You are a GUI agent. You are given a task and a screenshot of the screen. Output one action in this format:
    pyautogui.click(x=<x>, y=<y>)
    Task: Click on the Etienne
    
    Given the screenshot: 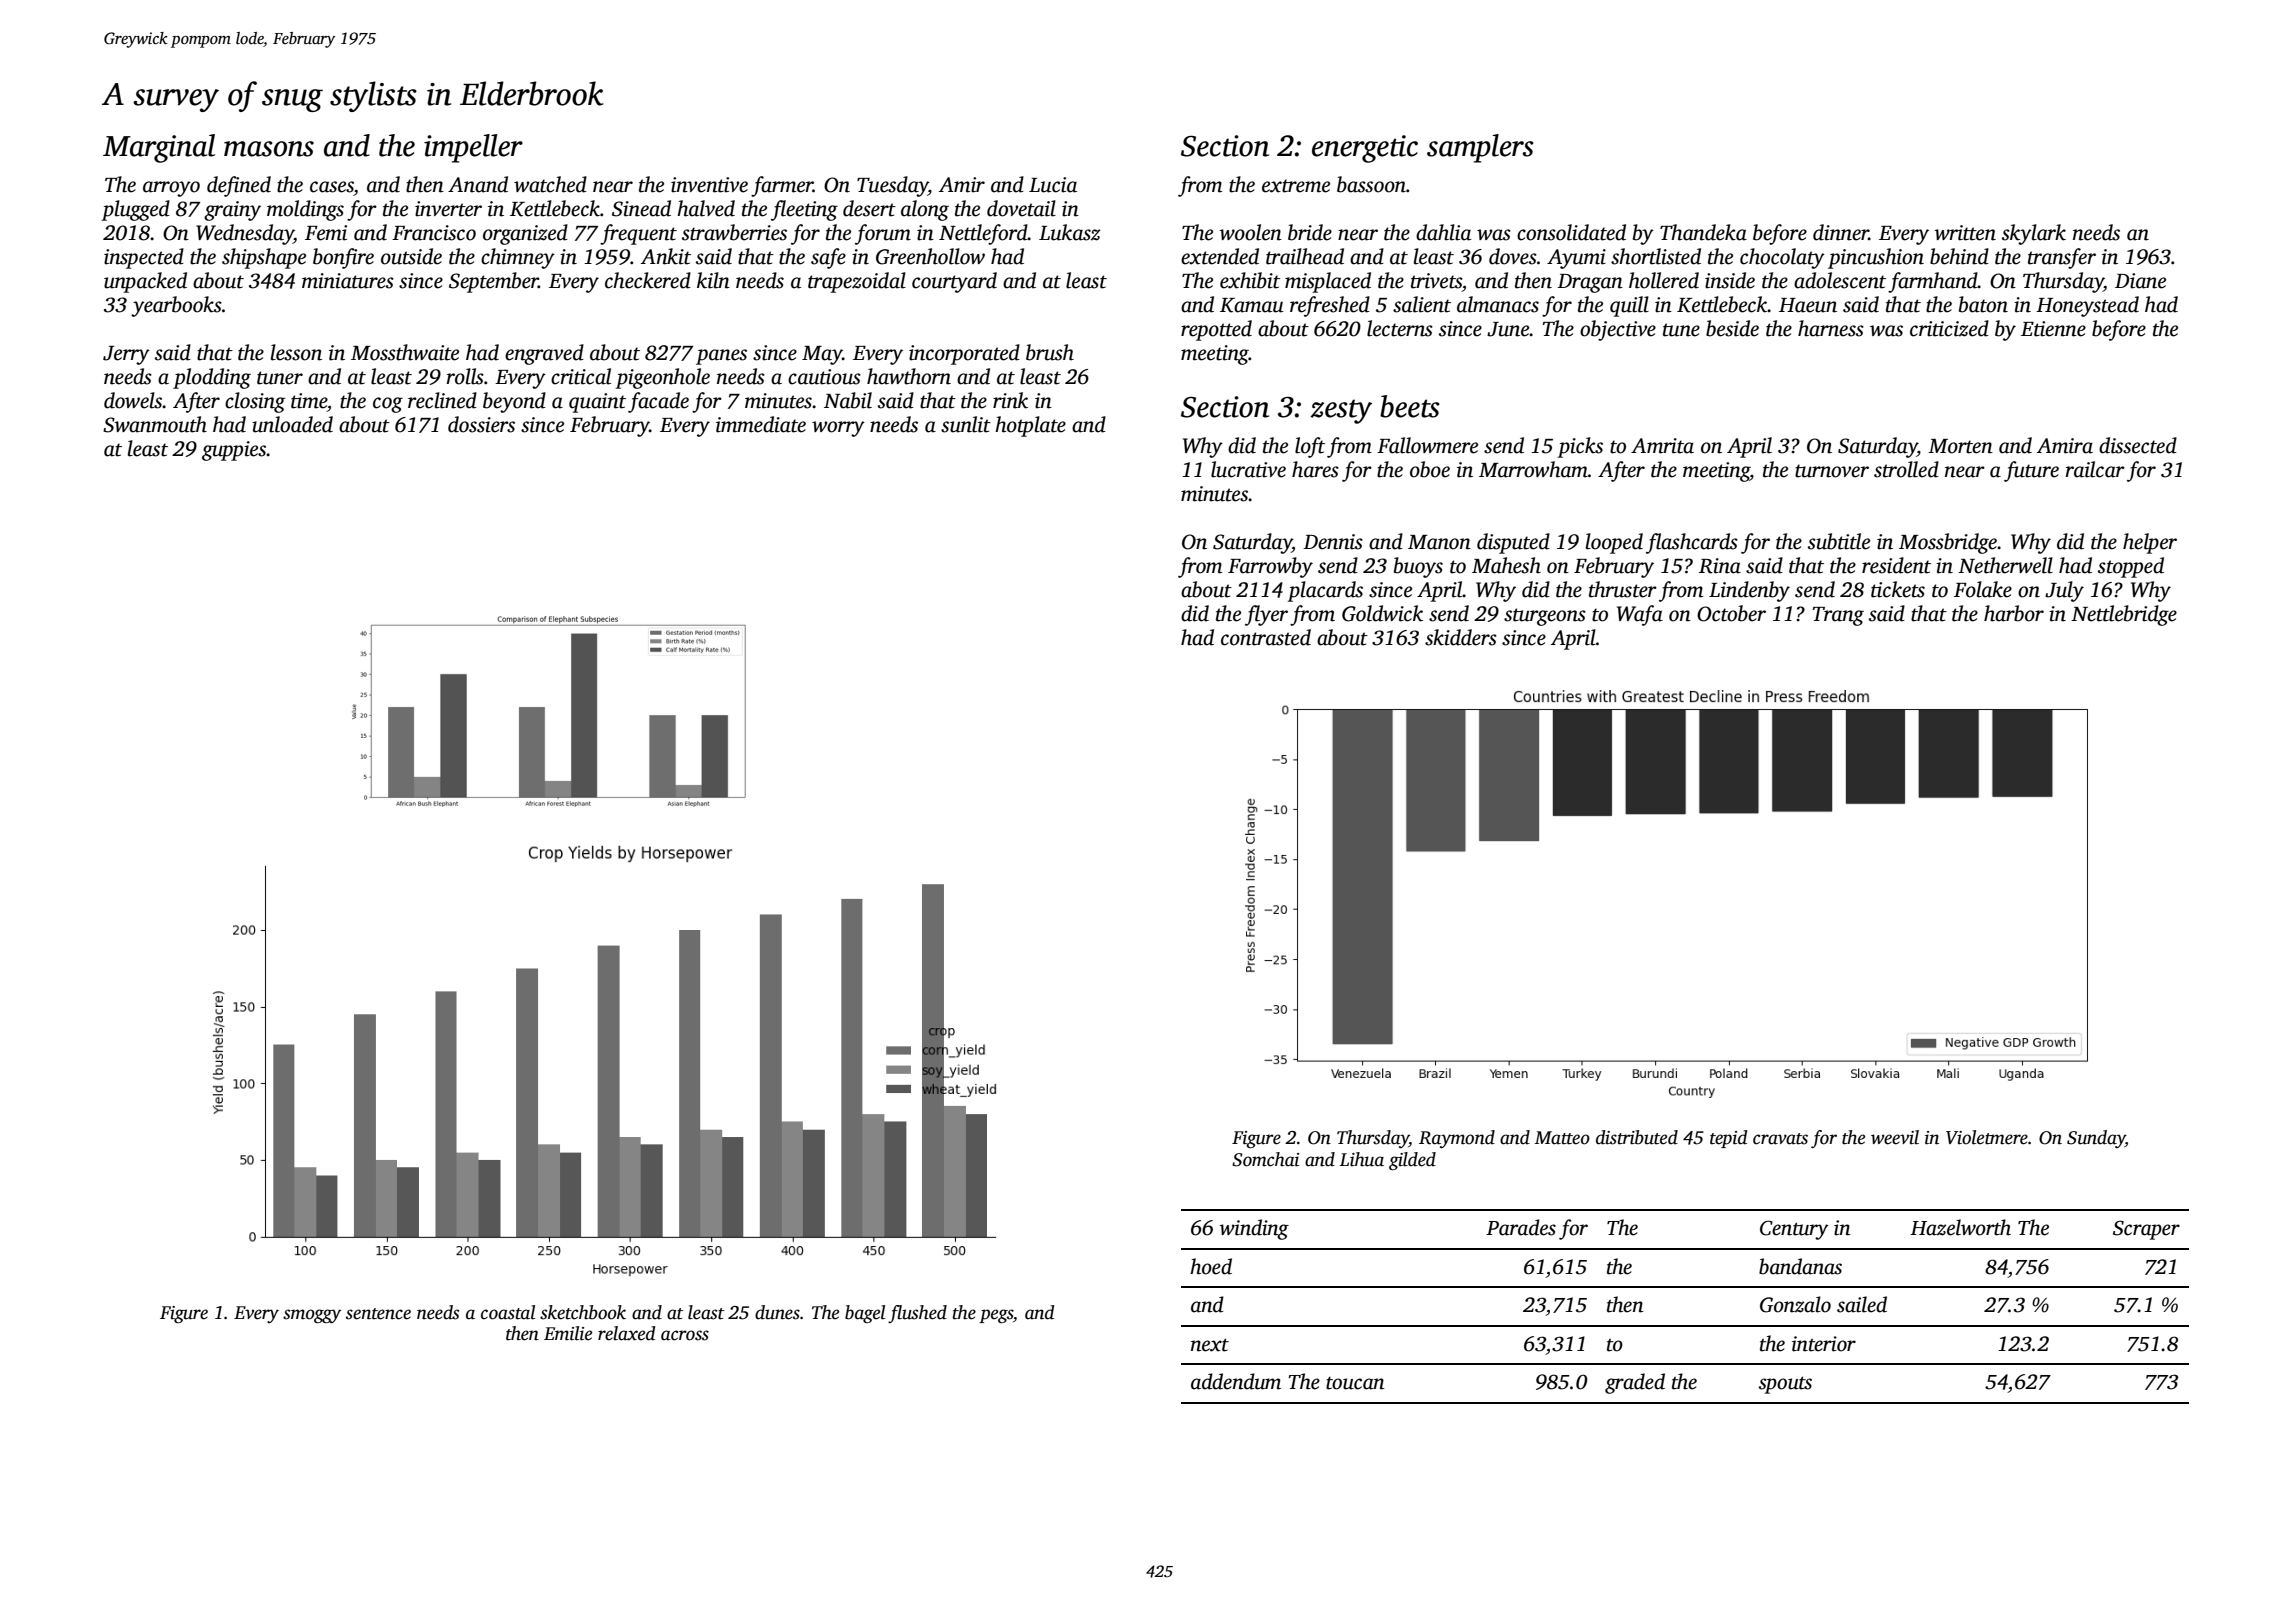 What is the action you would take?
    pyautogui.click(x=2053, y=329)
